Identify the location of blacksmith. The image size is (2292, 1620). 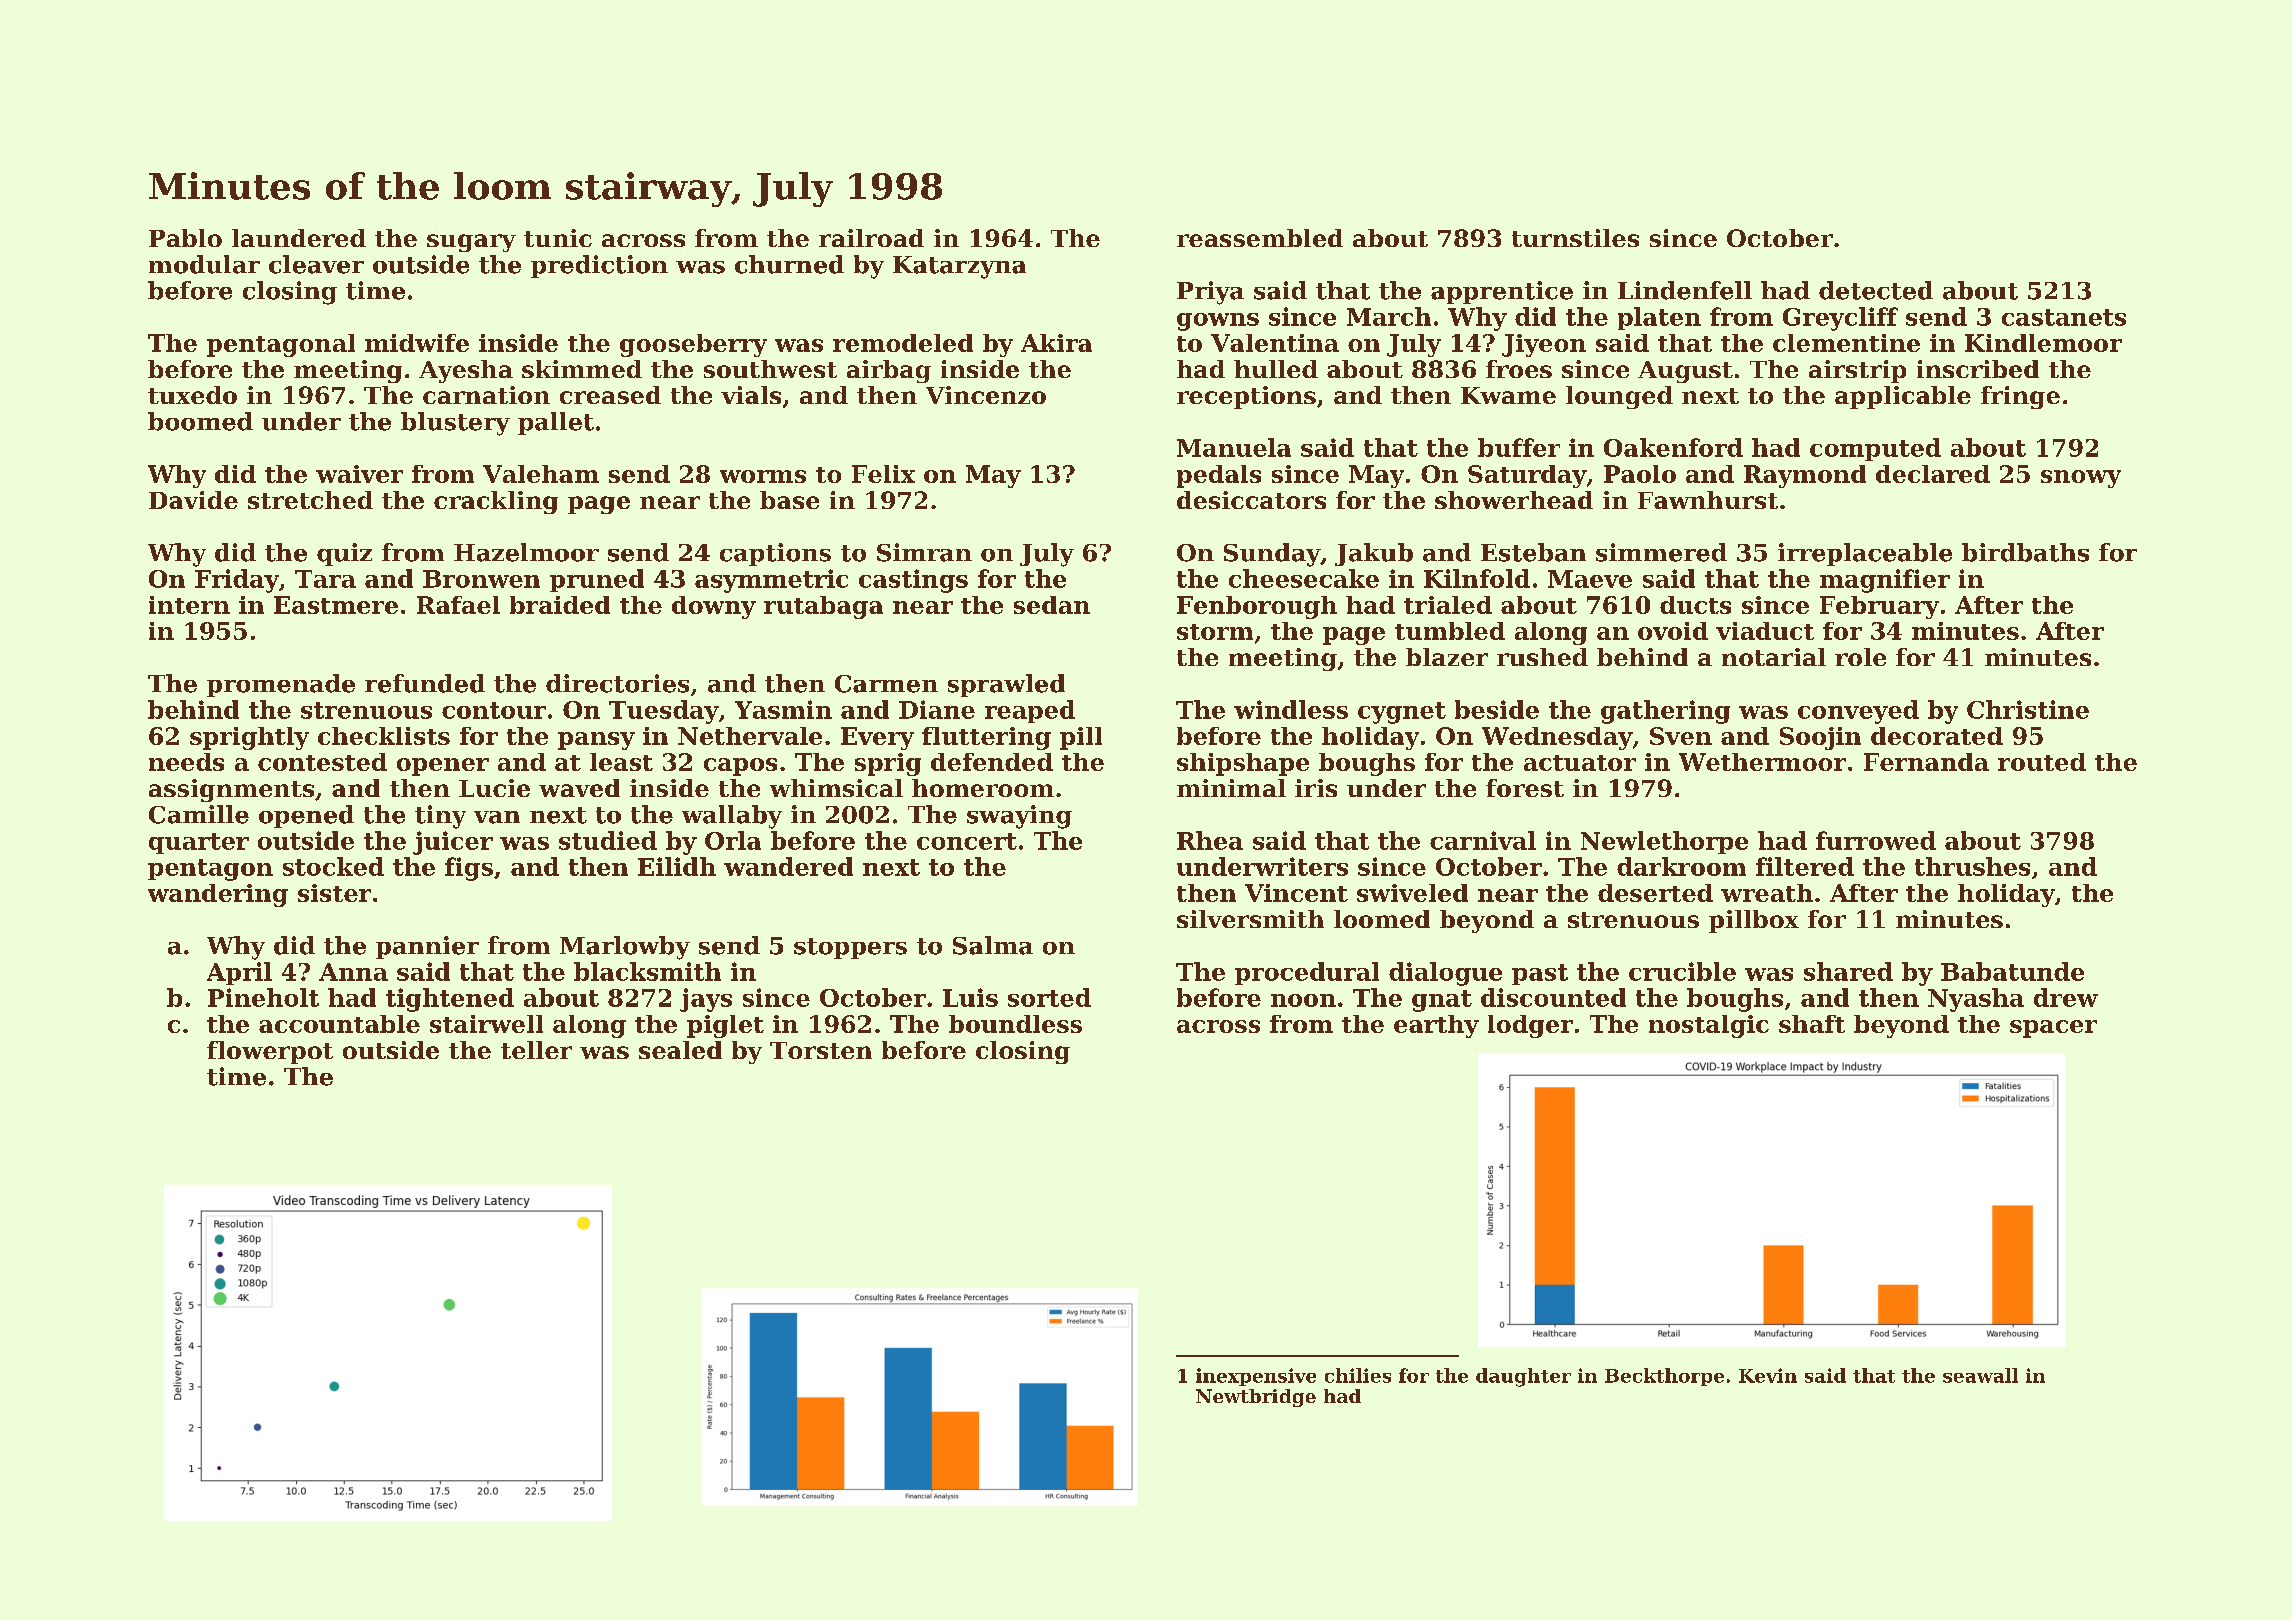
(647, 971).
